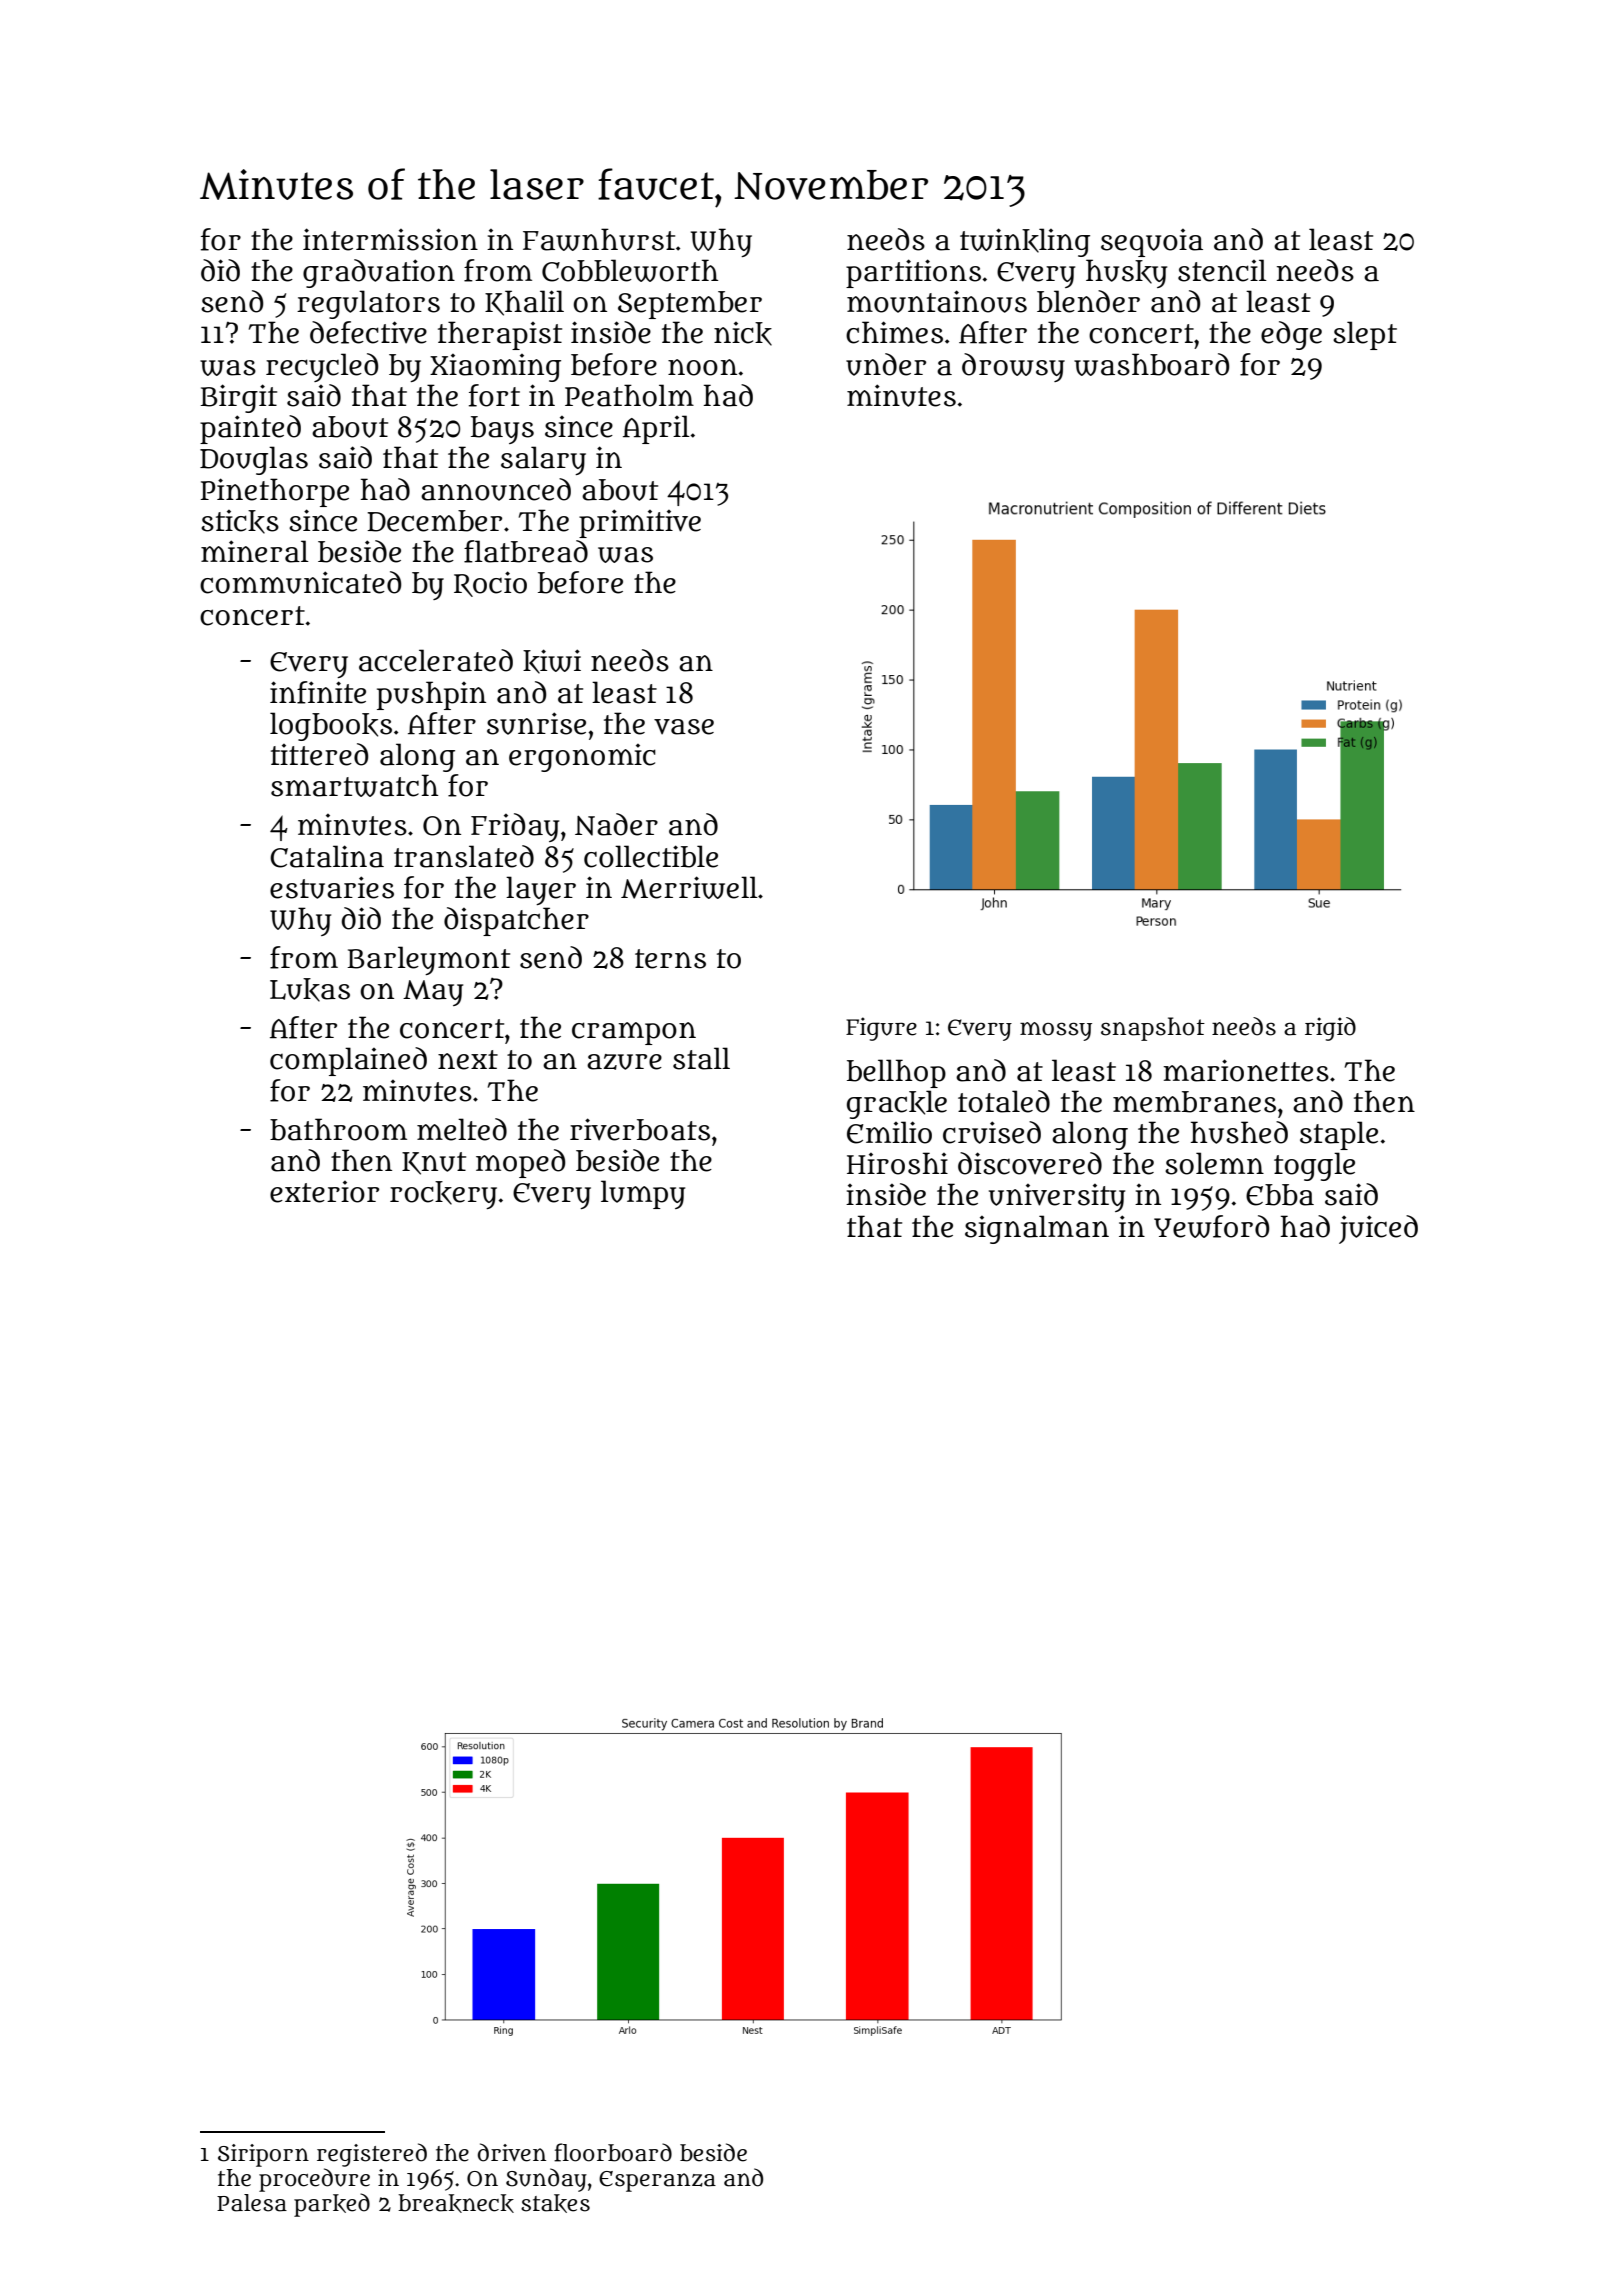 Image resolution: width=1620 pixels, height=2292 pixels. What do you see at coordinates (238, 398) in the document?
I see `Birgit` at bounding box center [238, 398].
